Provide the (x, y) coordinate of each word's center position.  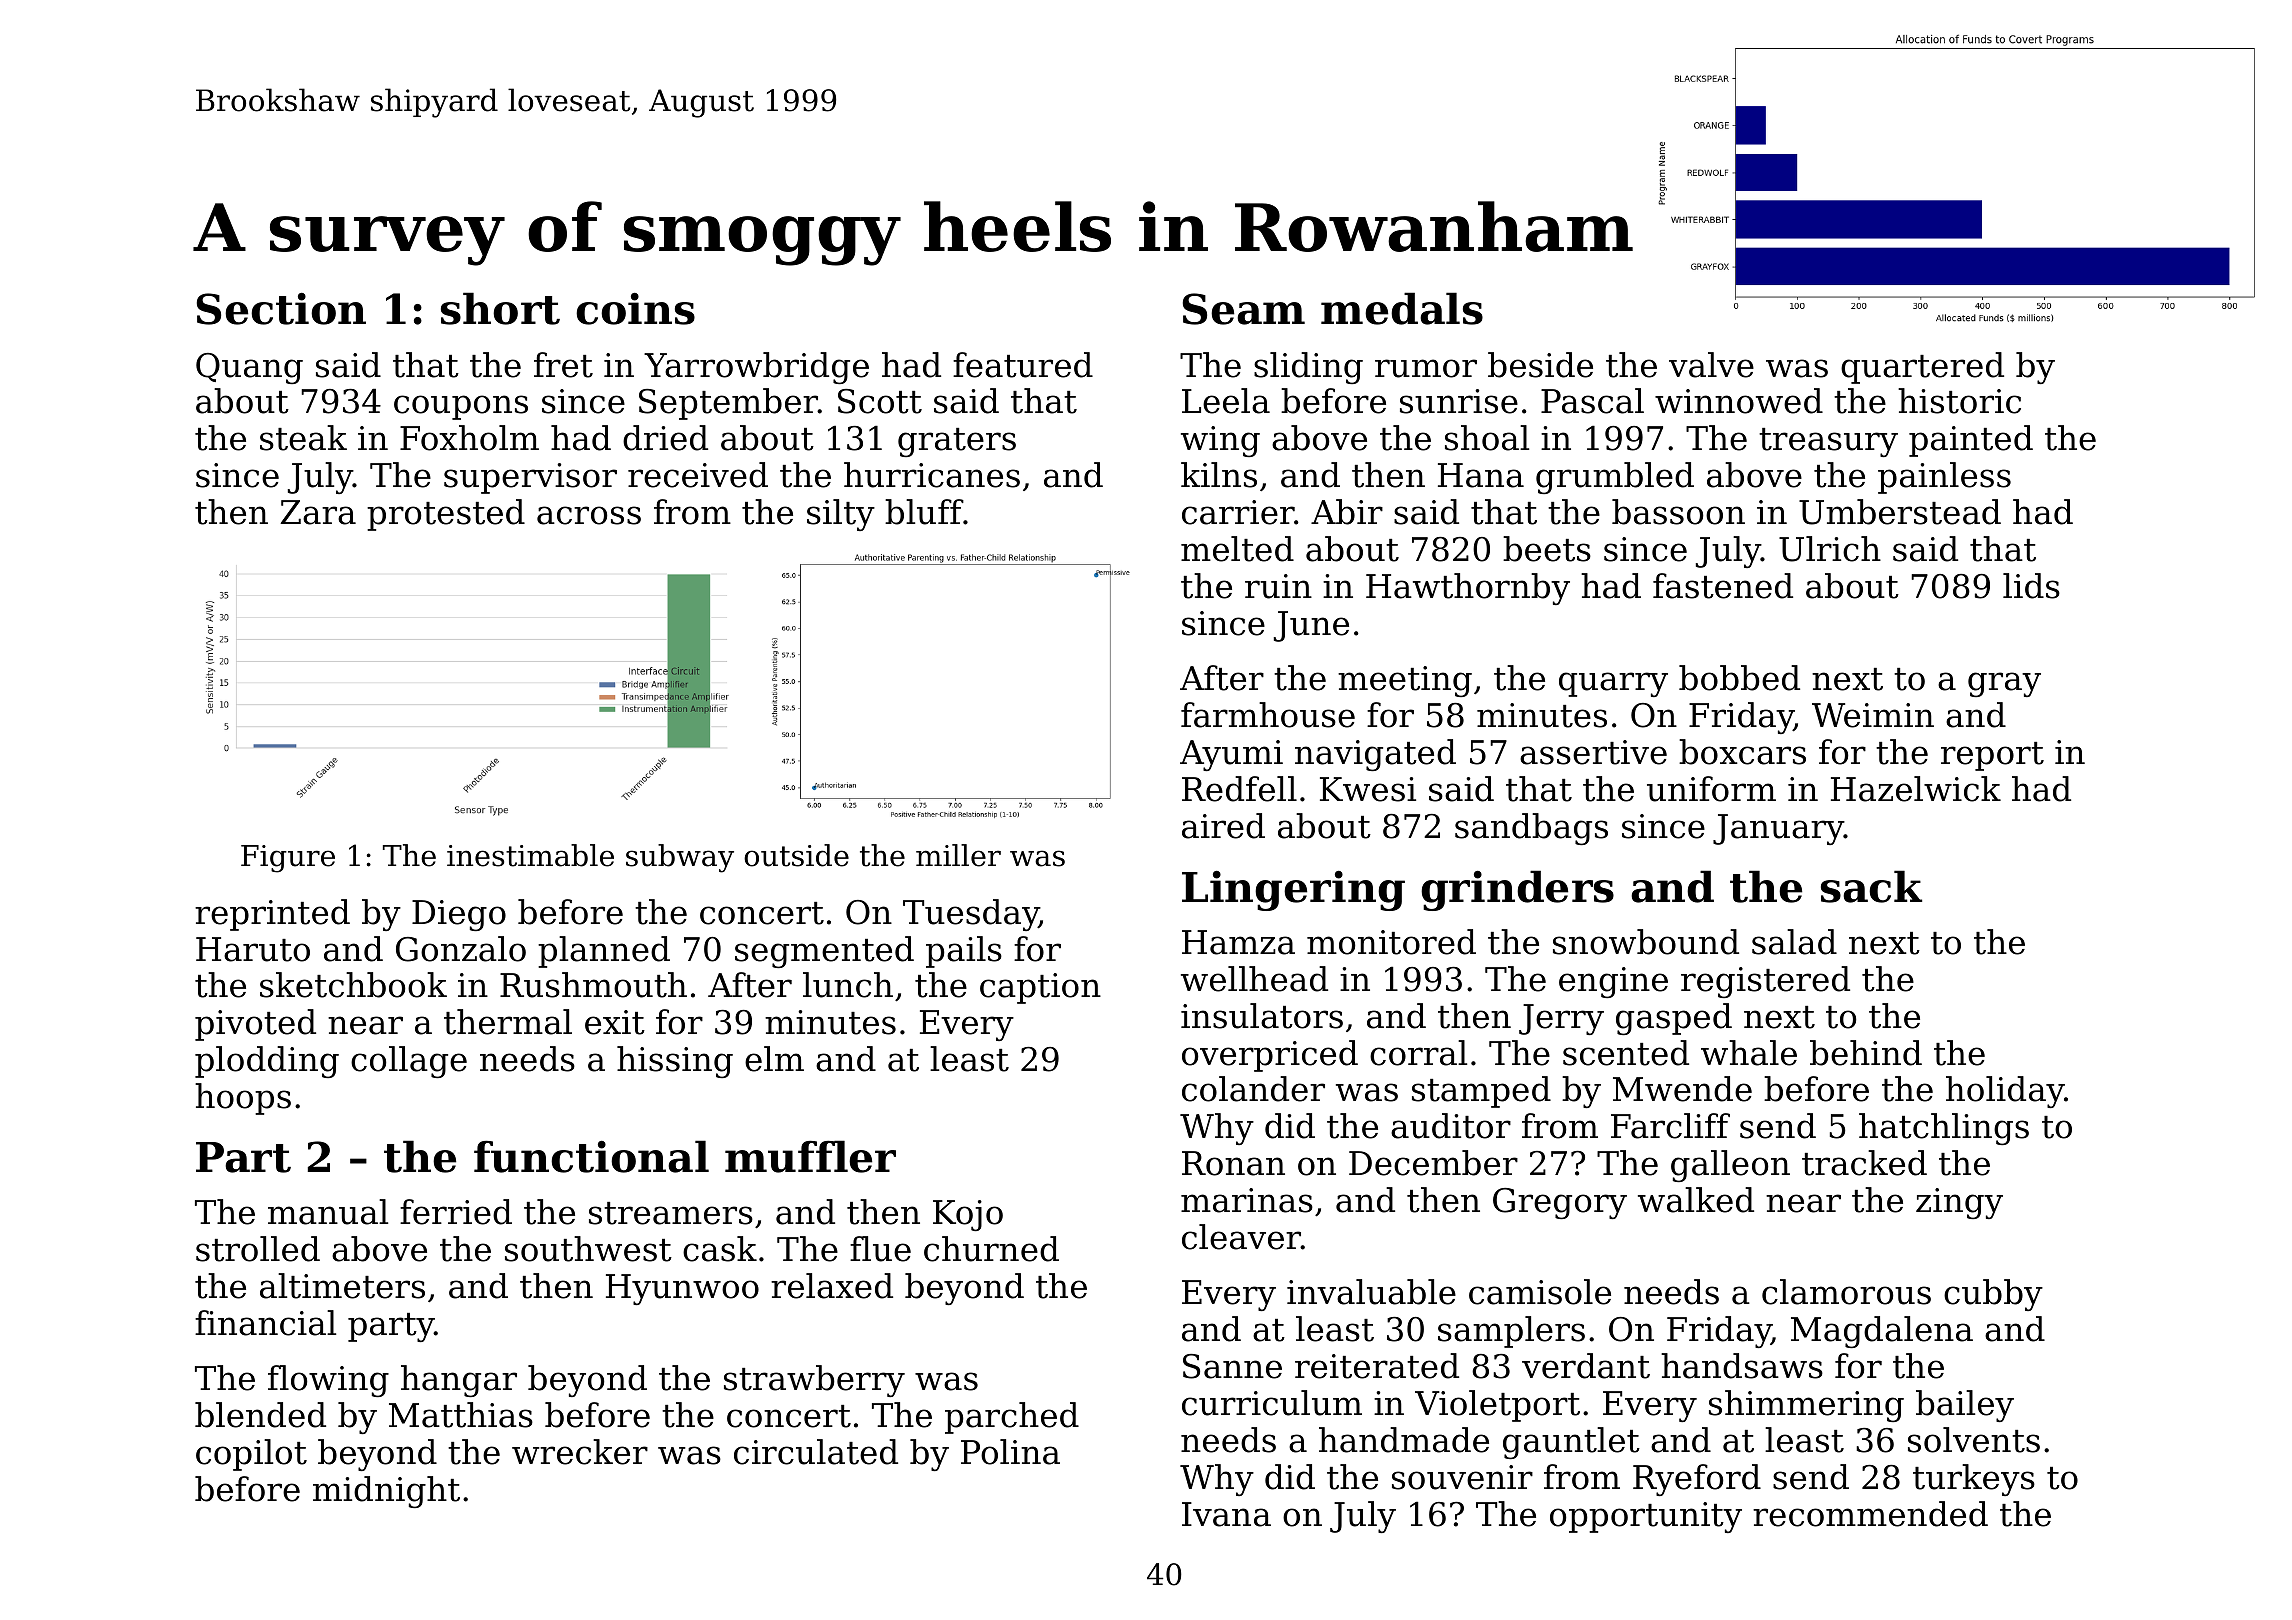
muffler (810, 1156)
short (500, 308)
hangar (459, 1381)
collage (409, 1062)
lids (2031, 586)
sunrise (1459, 401)
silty (841, 515)
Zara (318, 512)
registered (1765, 982)
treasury (1828, 442)
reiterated (1377, 1366)
